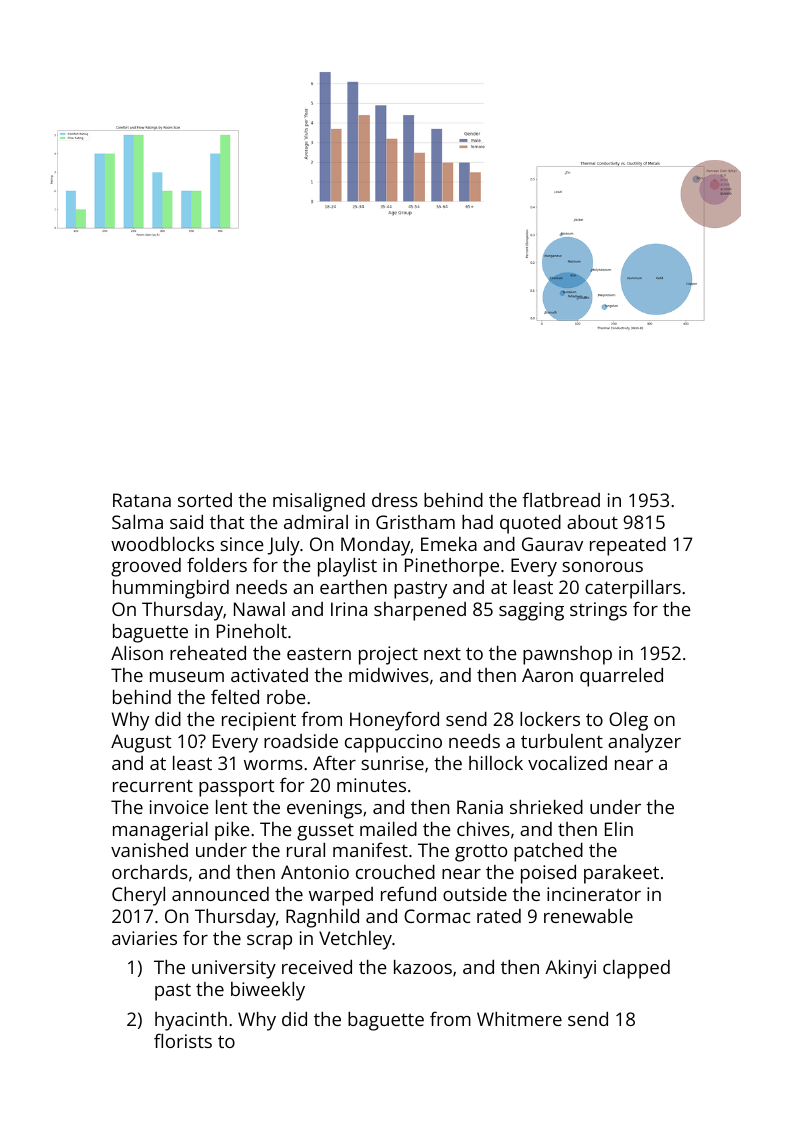 The height and width of the image is (1144, 806). What do you see at coordinates (144, 938) in the image?
I see `aviaries` at bounding box center [144, 938].
